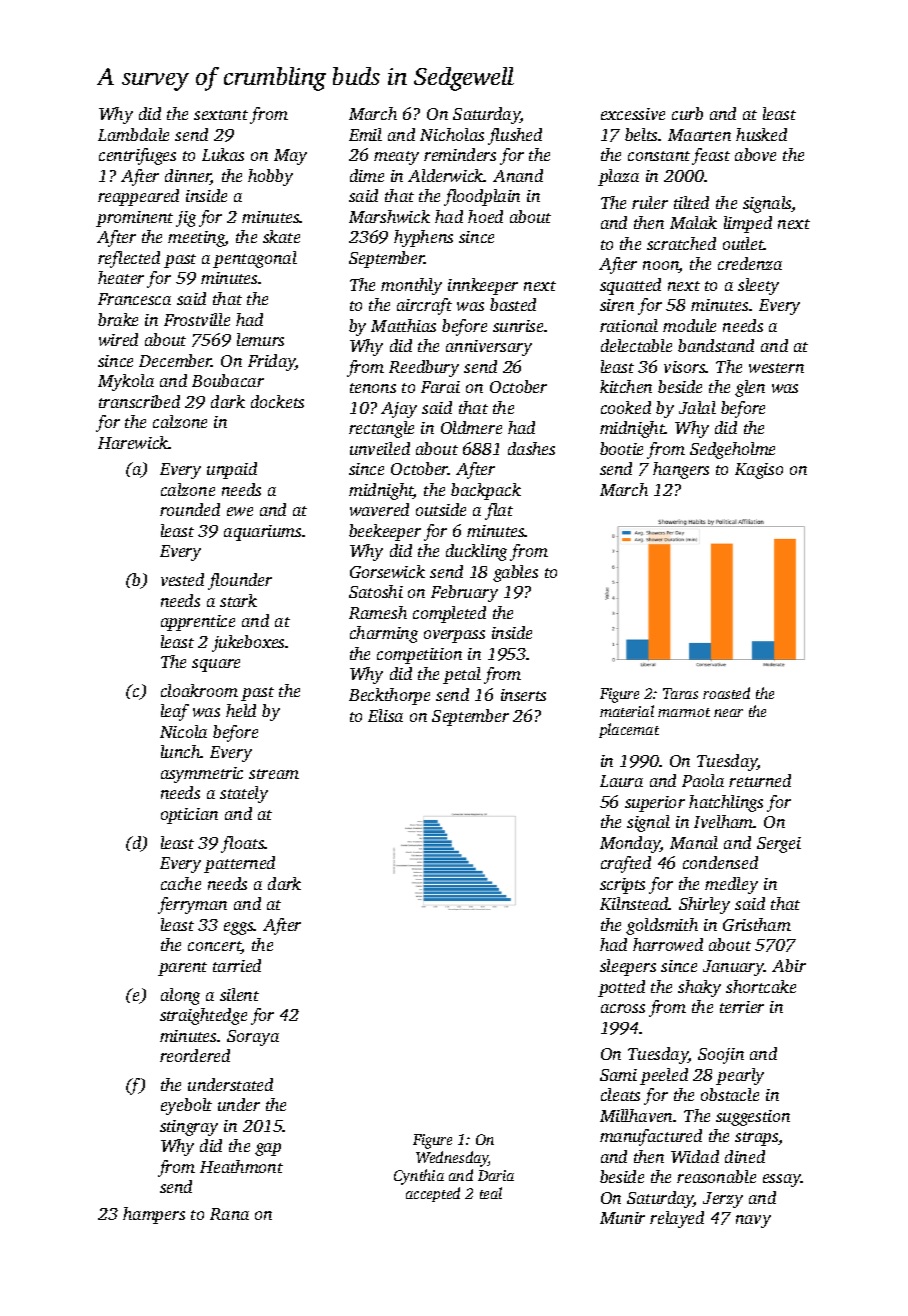  What do you see at coordinates (239, 864) in the page?
I see `patterned` at bounding box center [239, 864].
